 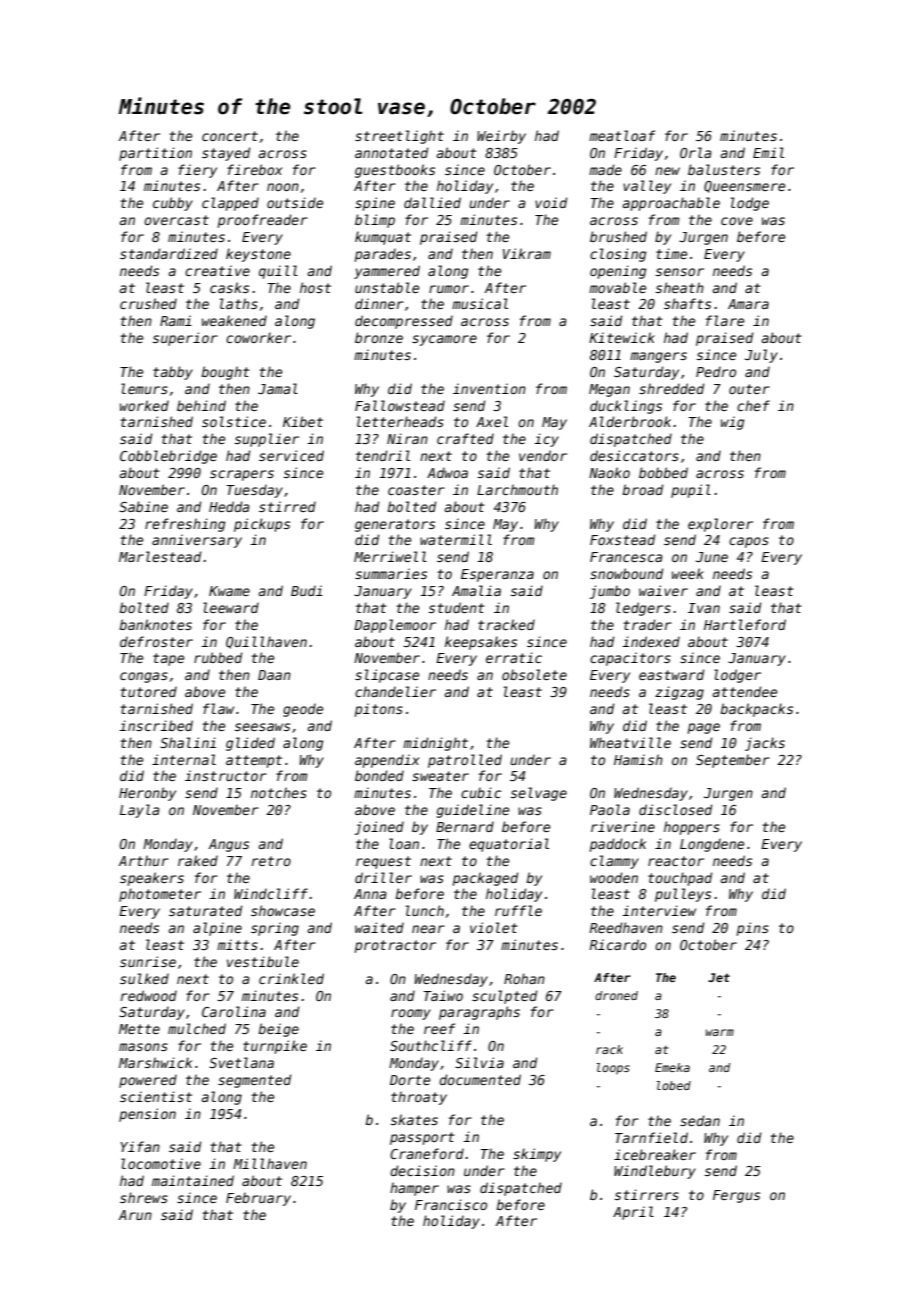 What do you see at coordinates (481, 792) in the document?
I see `cubic` at bounding box center [481, 792].
